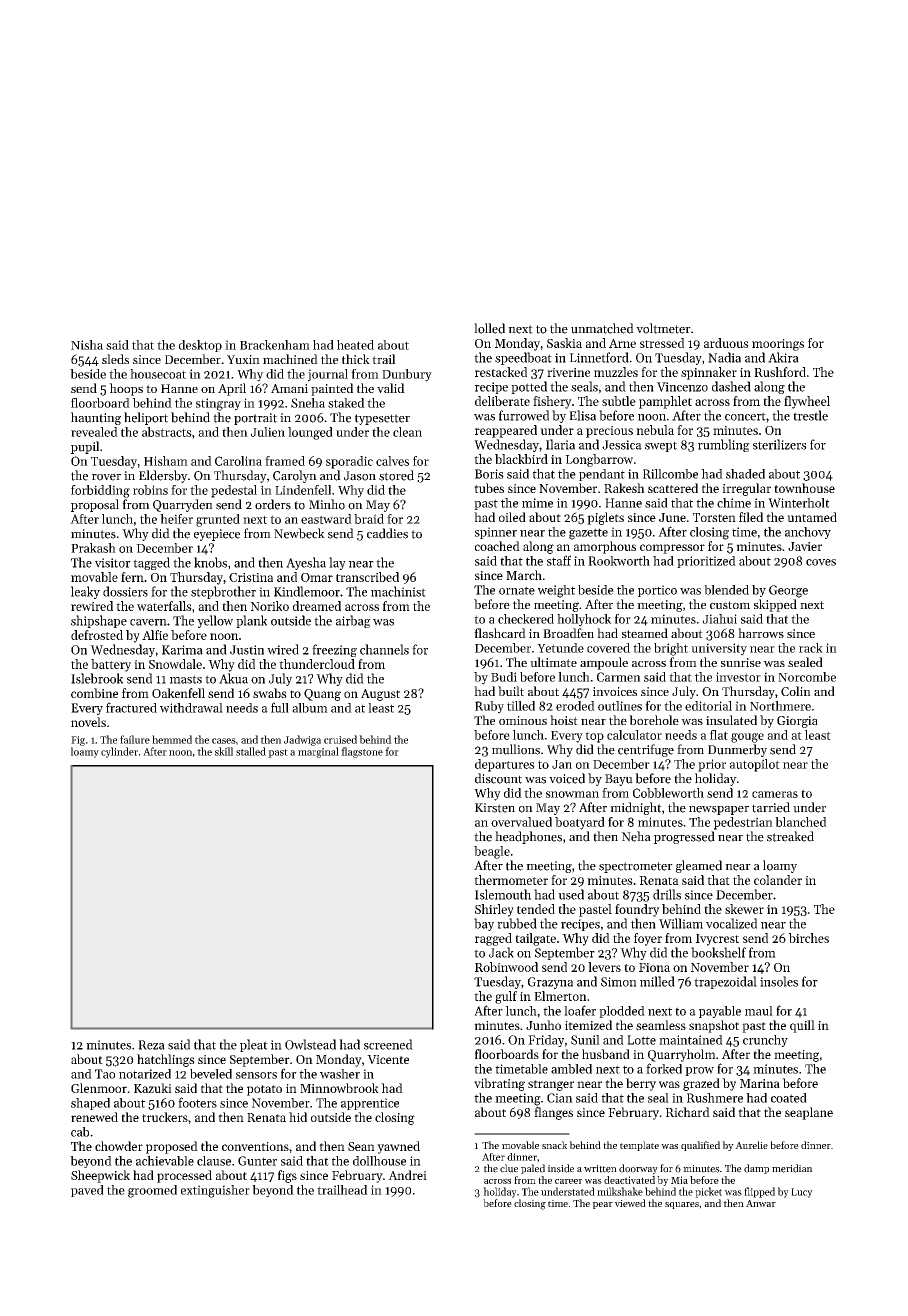  I want to click on extinguisher, so click(215, 1191).
